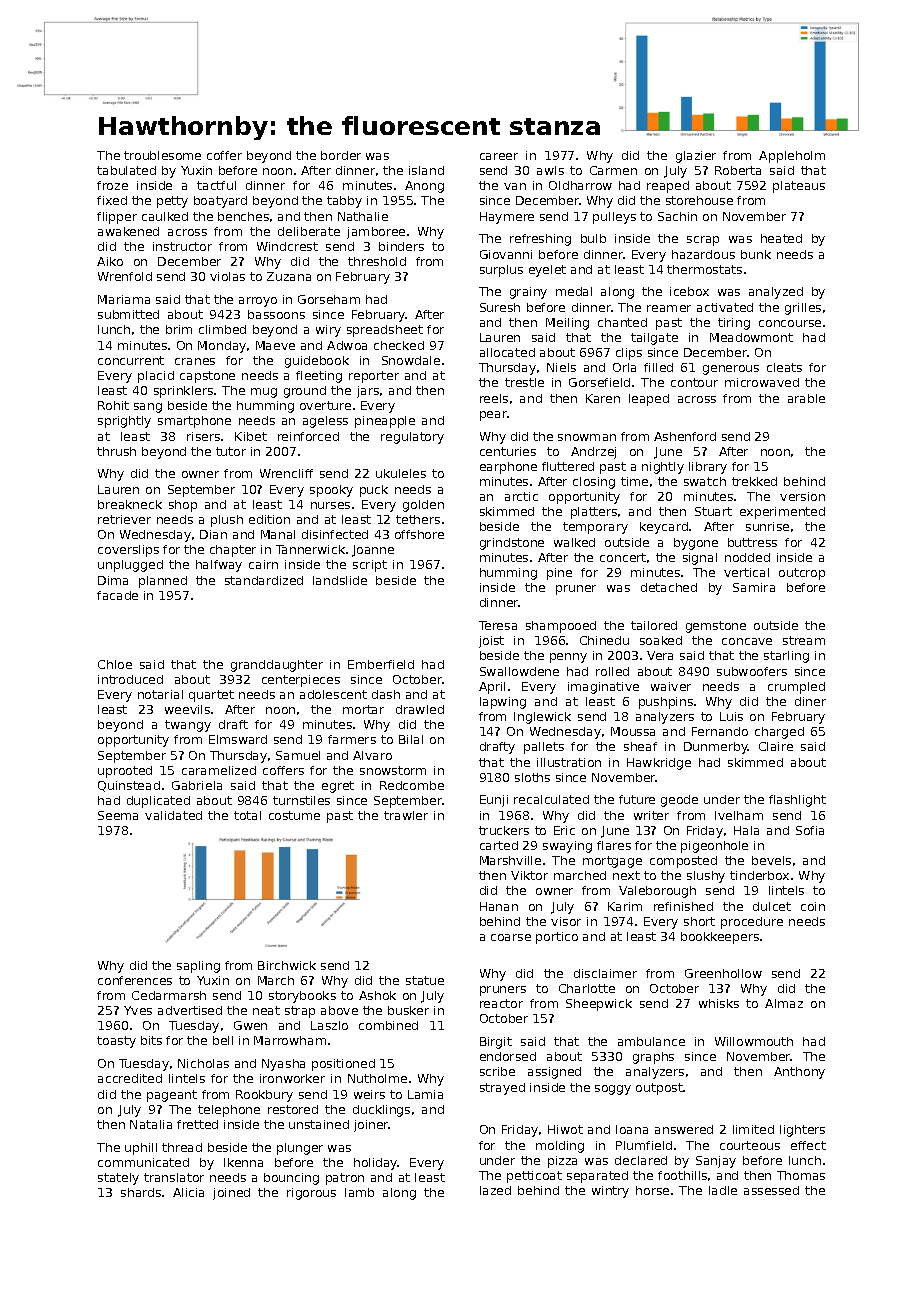 The height and width of the page is (1308, 924). What do you see at coordinates (495, 1190) in the page?
I see `lazed` at bounding box center [495, 1190].
